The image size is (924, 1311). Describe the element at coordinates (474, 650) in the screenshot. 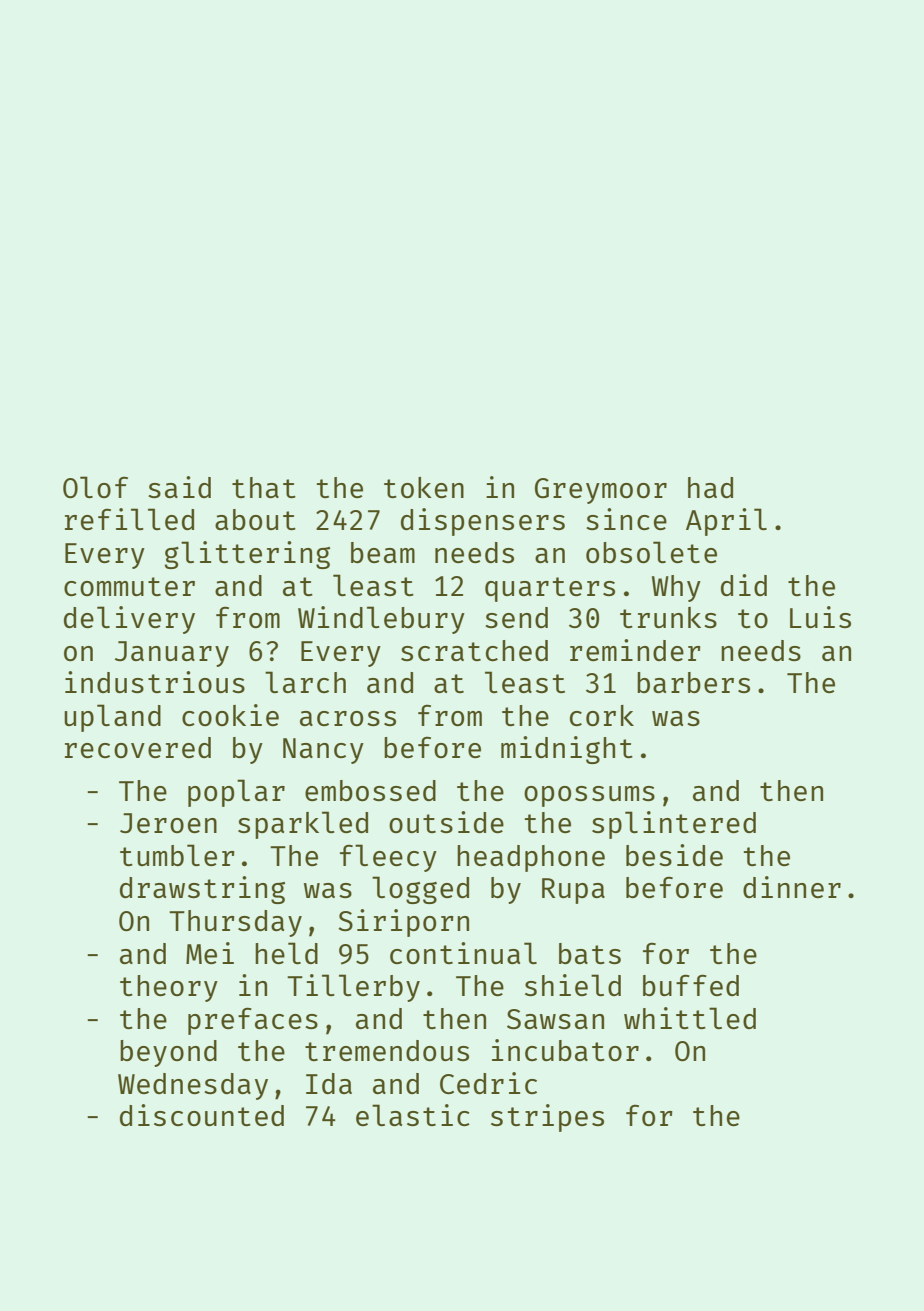

I see `scratched` at that location.
